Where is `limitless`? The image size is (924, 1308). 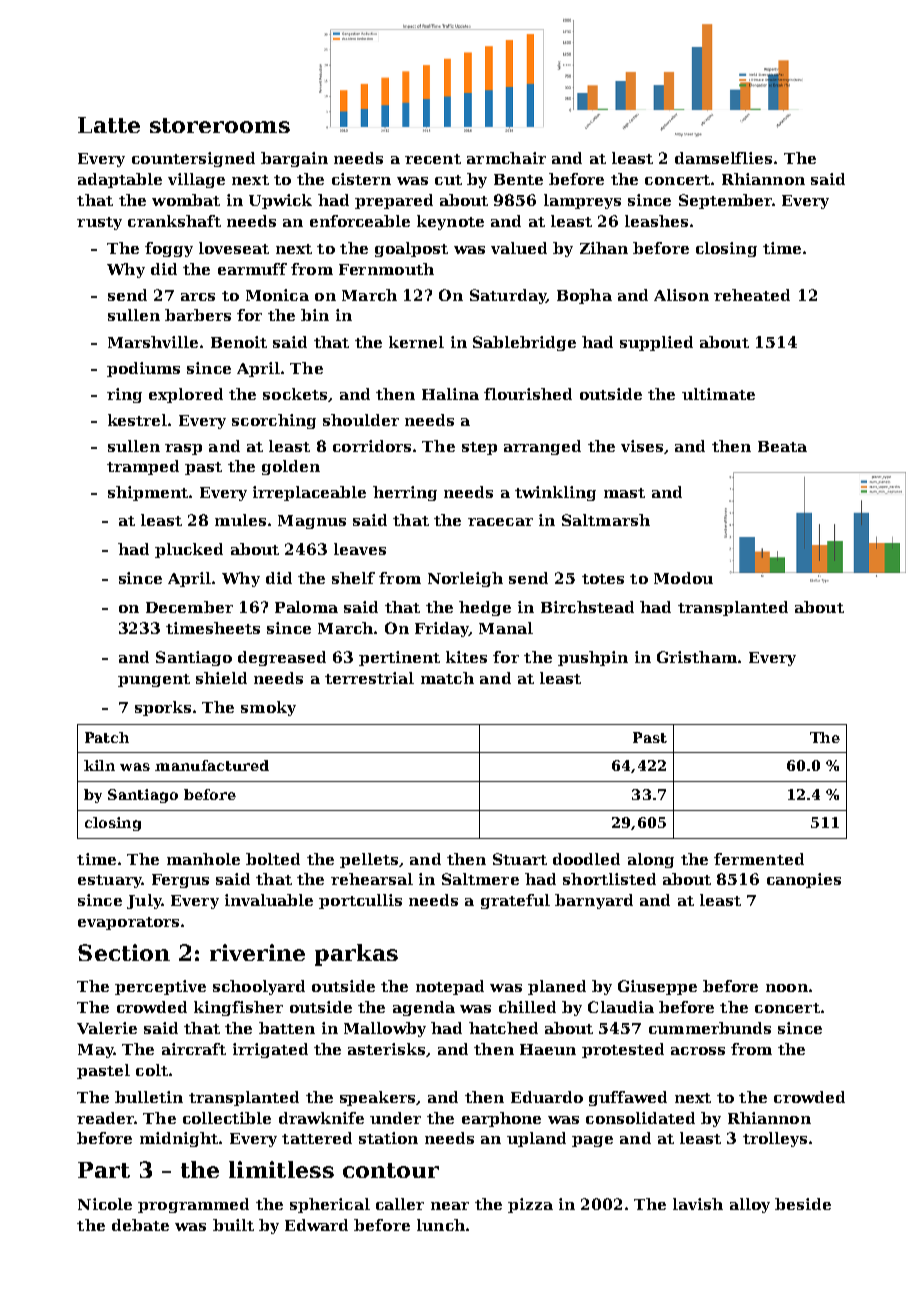
limitless is located at coordinates (281, 1169).
